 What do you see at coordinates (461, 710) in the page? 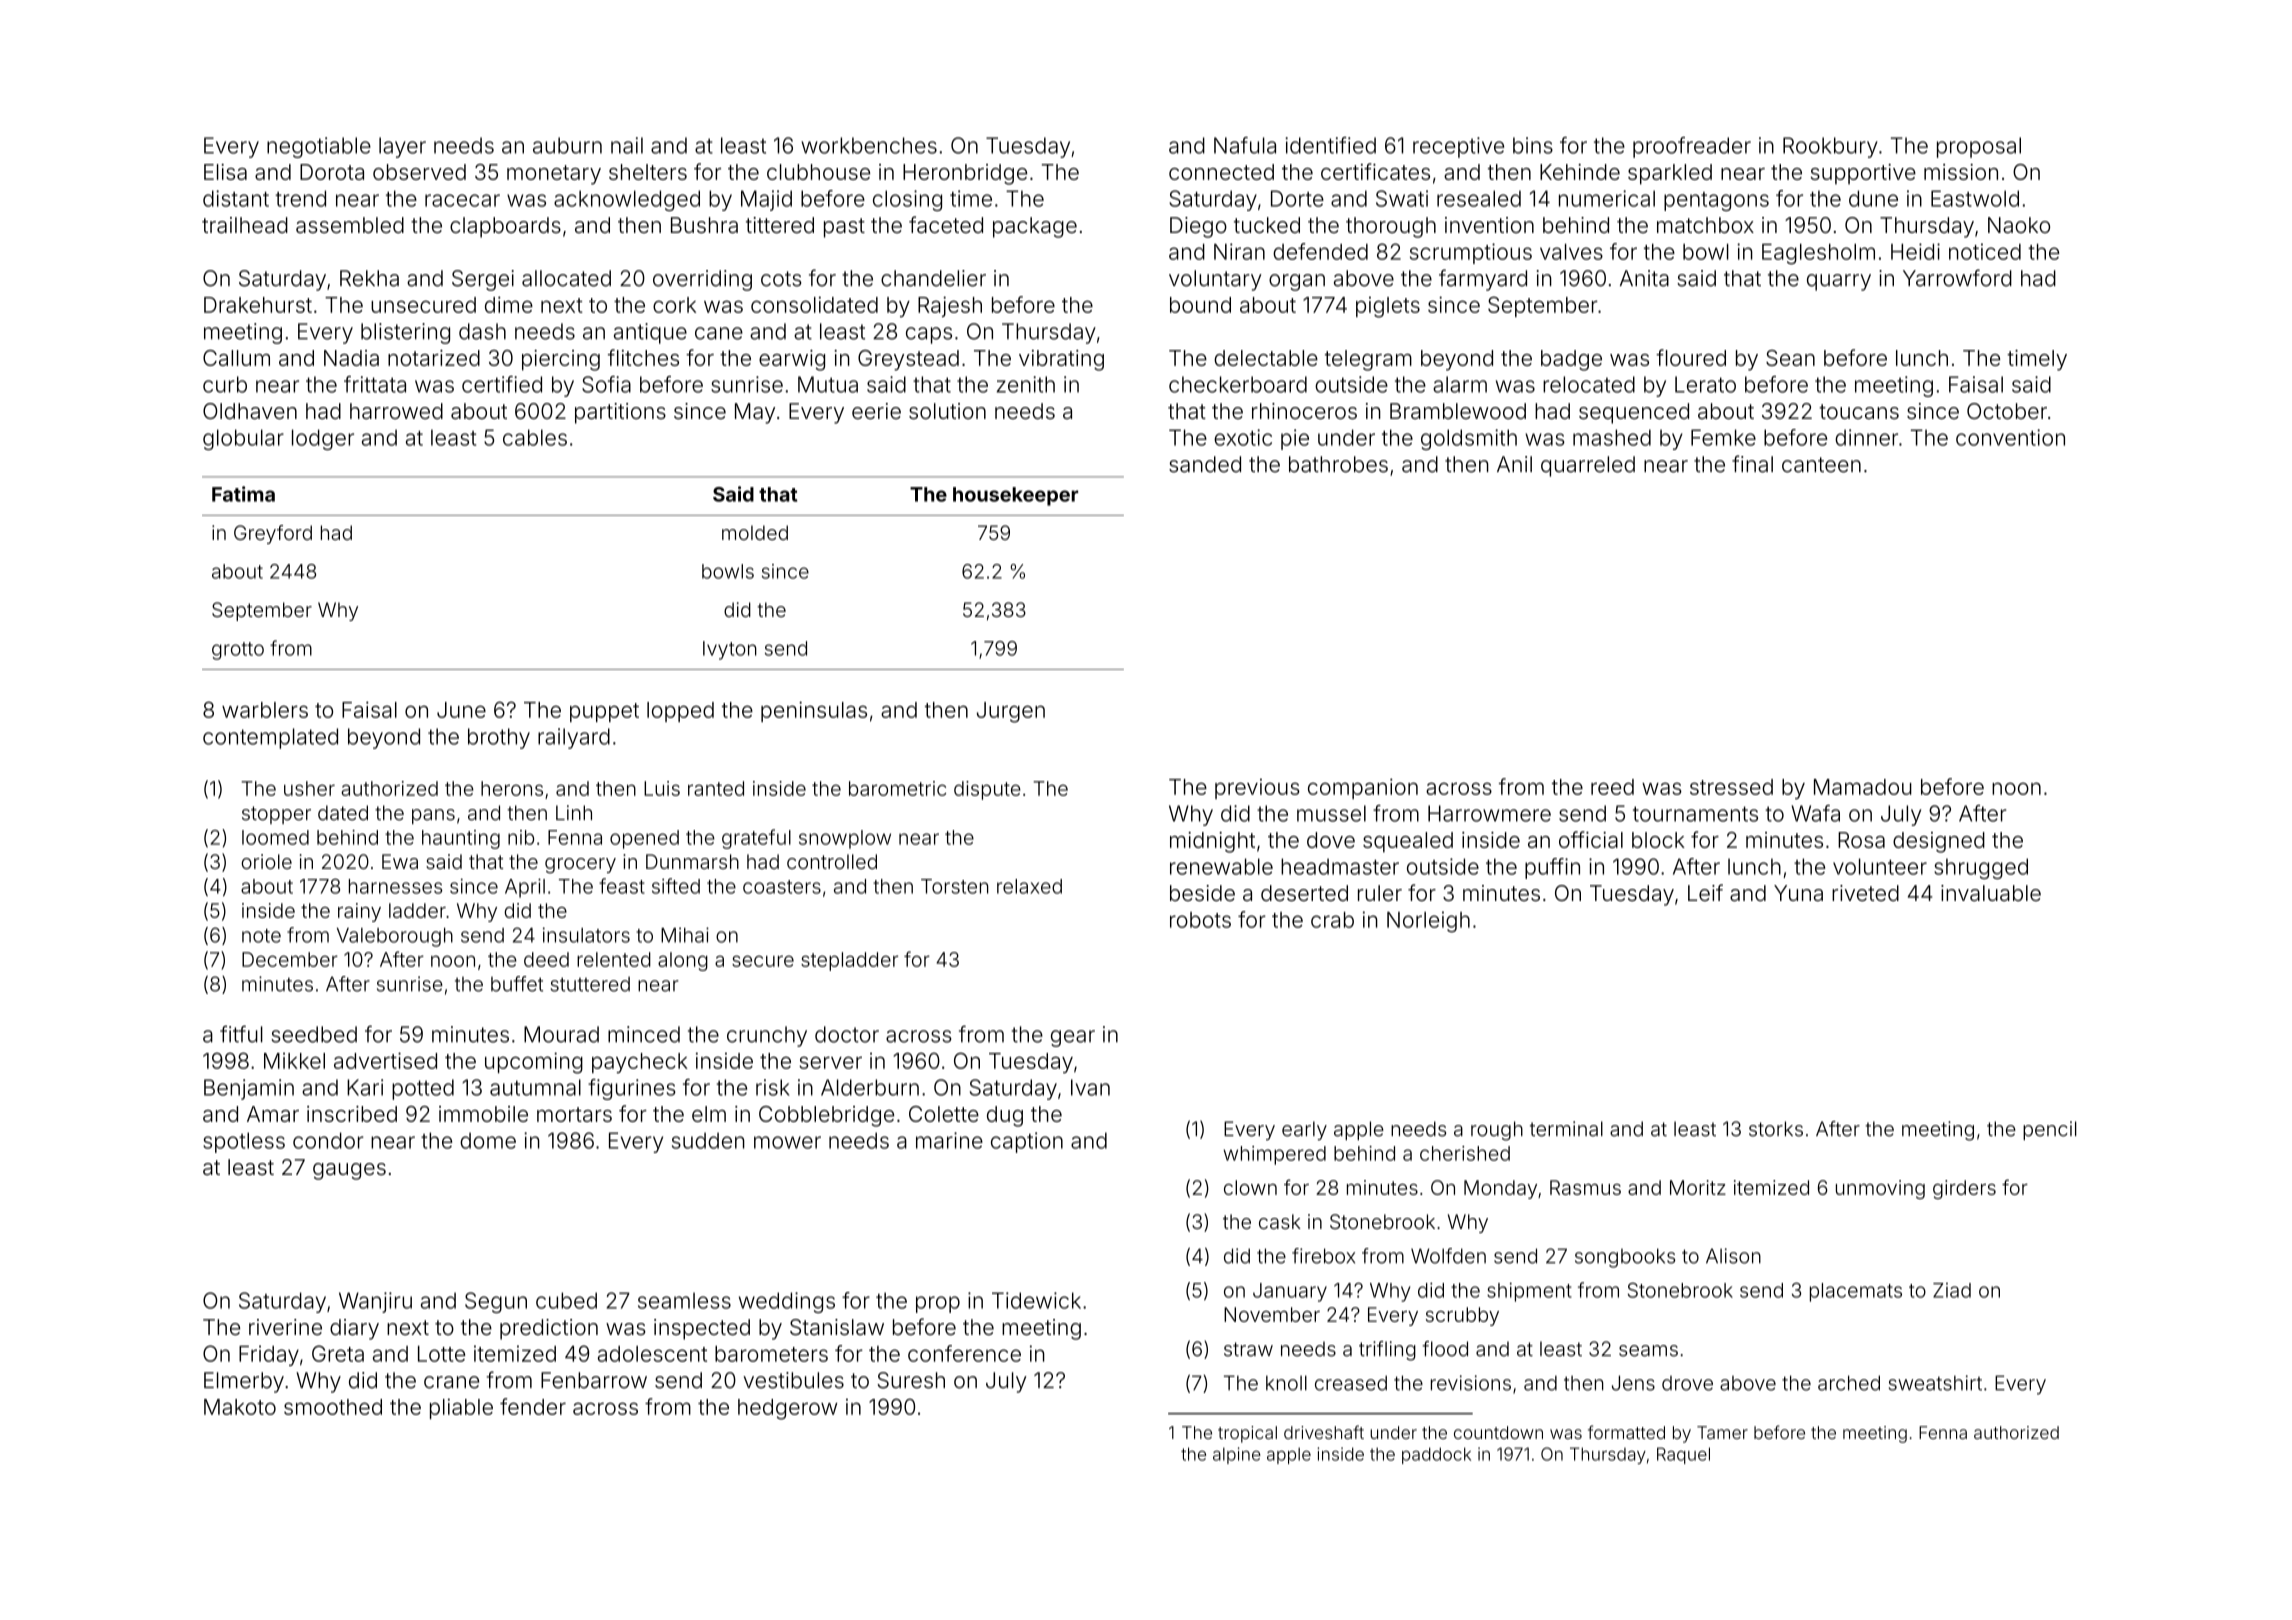
I see `June` at bounding box center [461, 710].
